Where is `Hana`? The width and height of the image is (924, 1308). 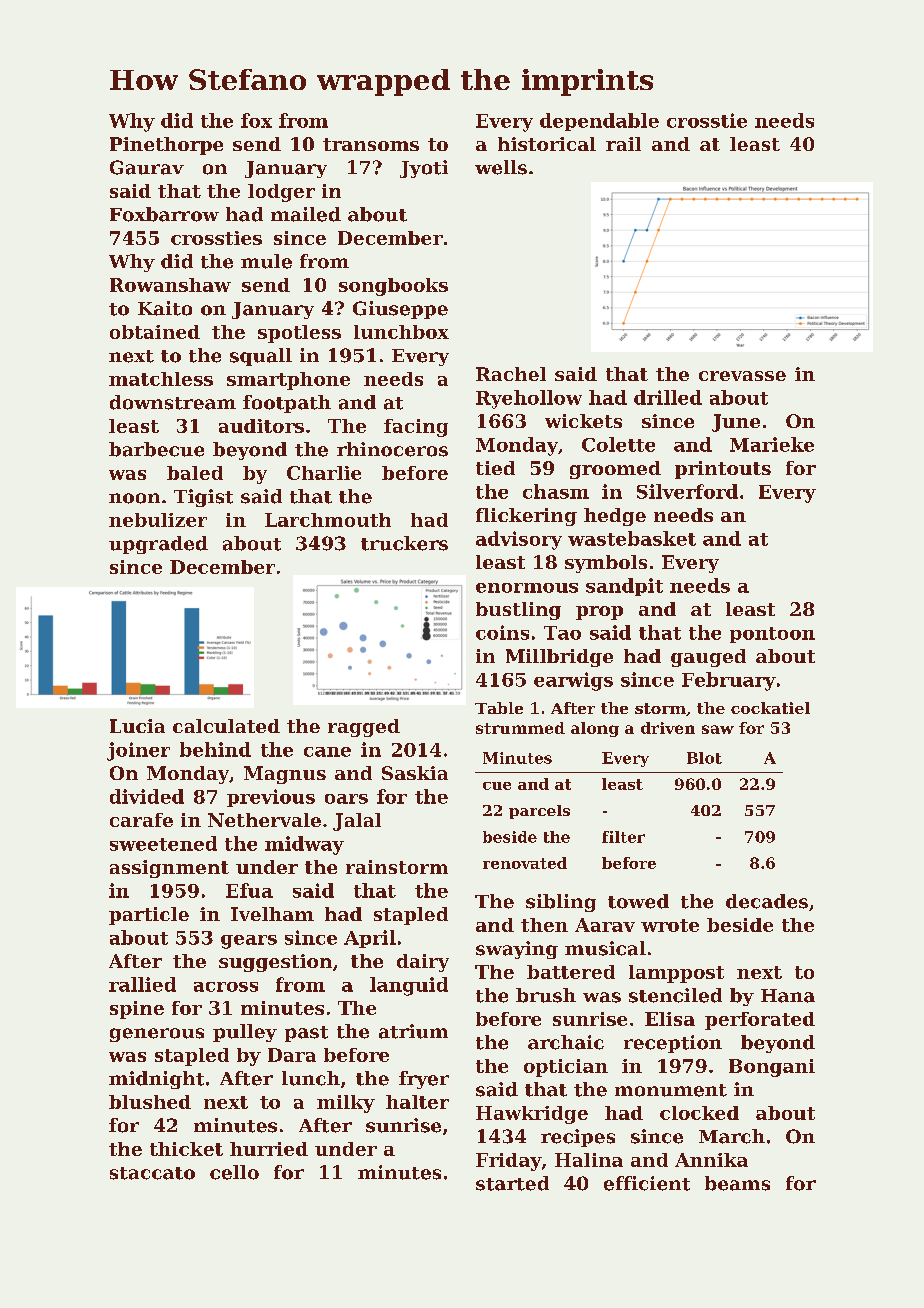 Hana is located at coordinates (788, 996).
